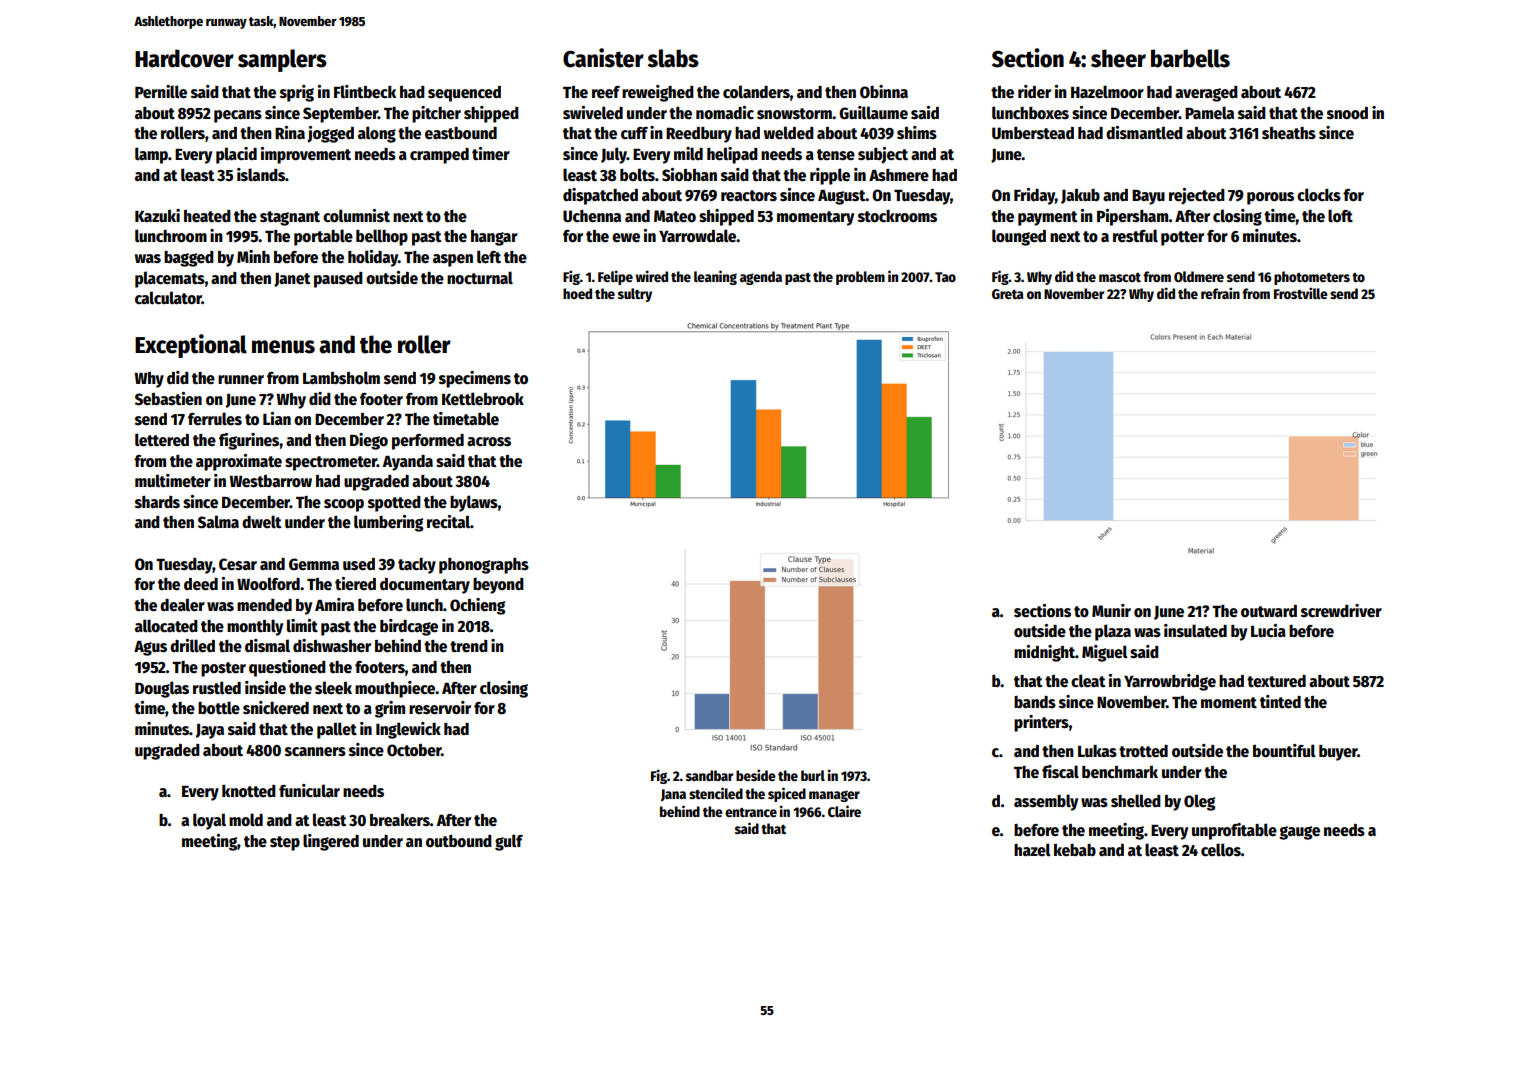 This image has height=1076, width=1521. Describe the element at coordinates (309, 790) in the image. I see `funicular` at that location.
